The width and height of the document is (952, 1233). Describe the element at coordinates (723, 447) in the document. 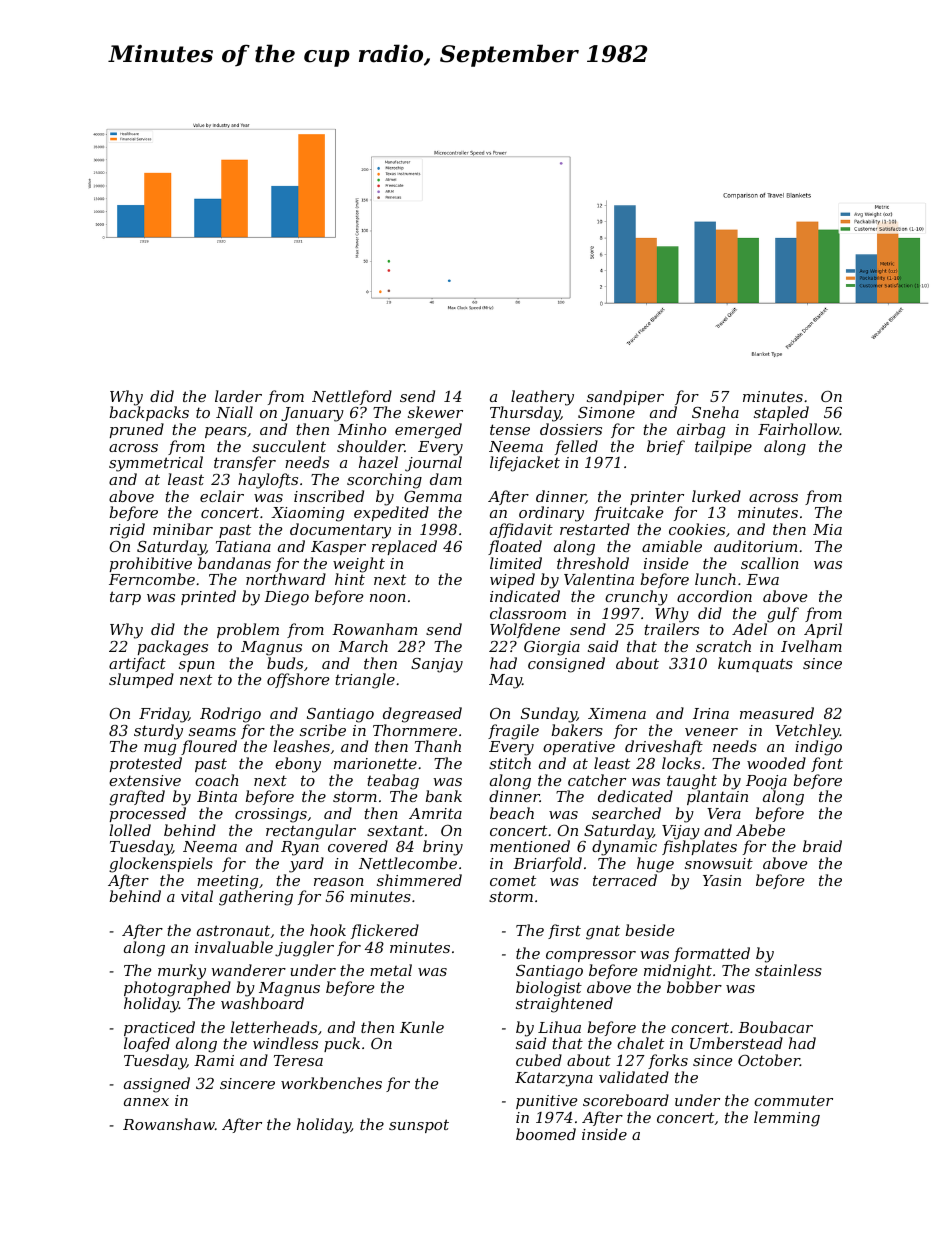

I see `tailpipe` at that location.
